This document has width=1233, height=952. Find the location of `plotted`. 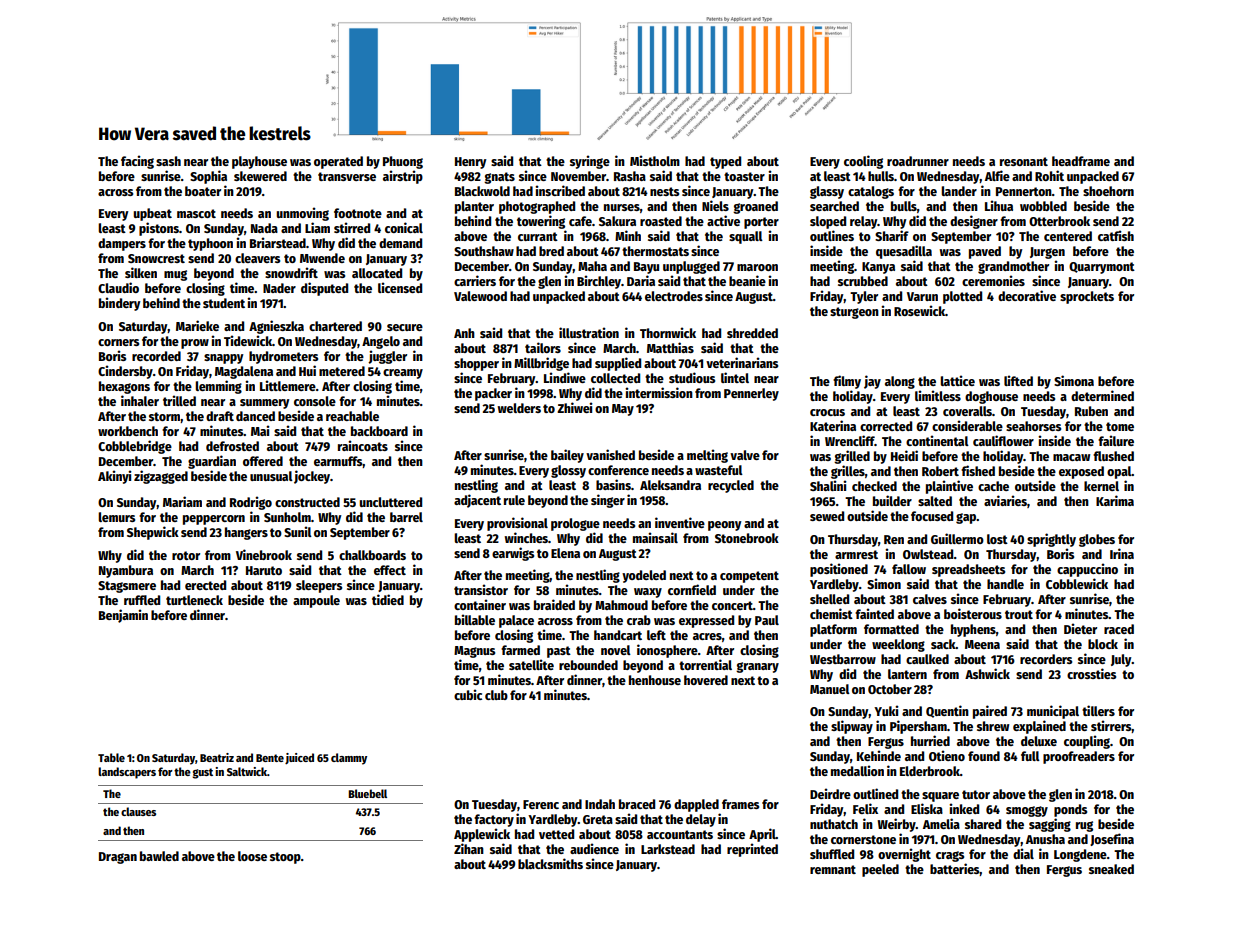

plotted is located at coordinates (962, 297).
